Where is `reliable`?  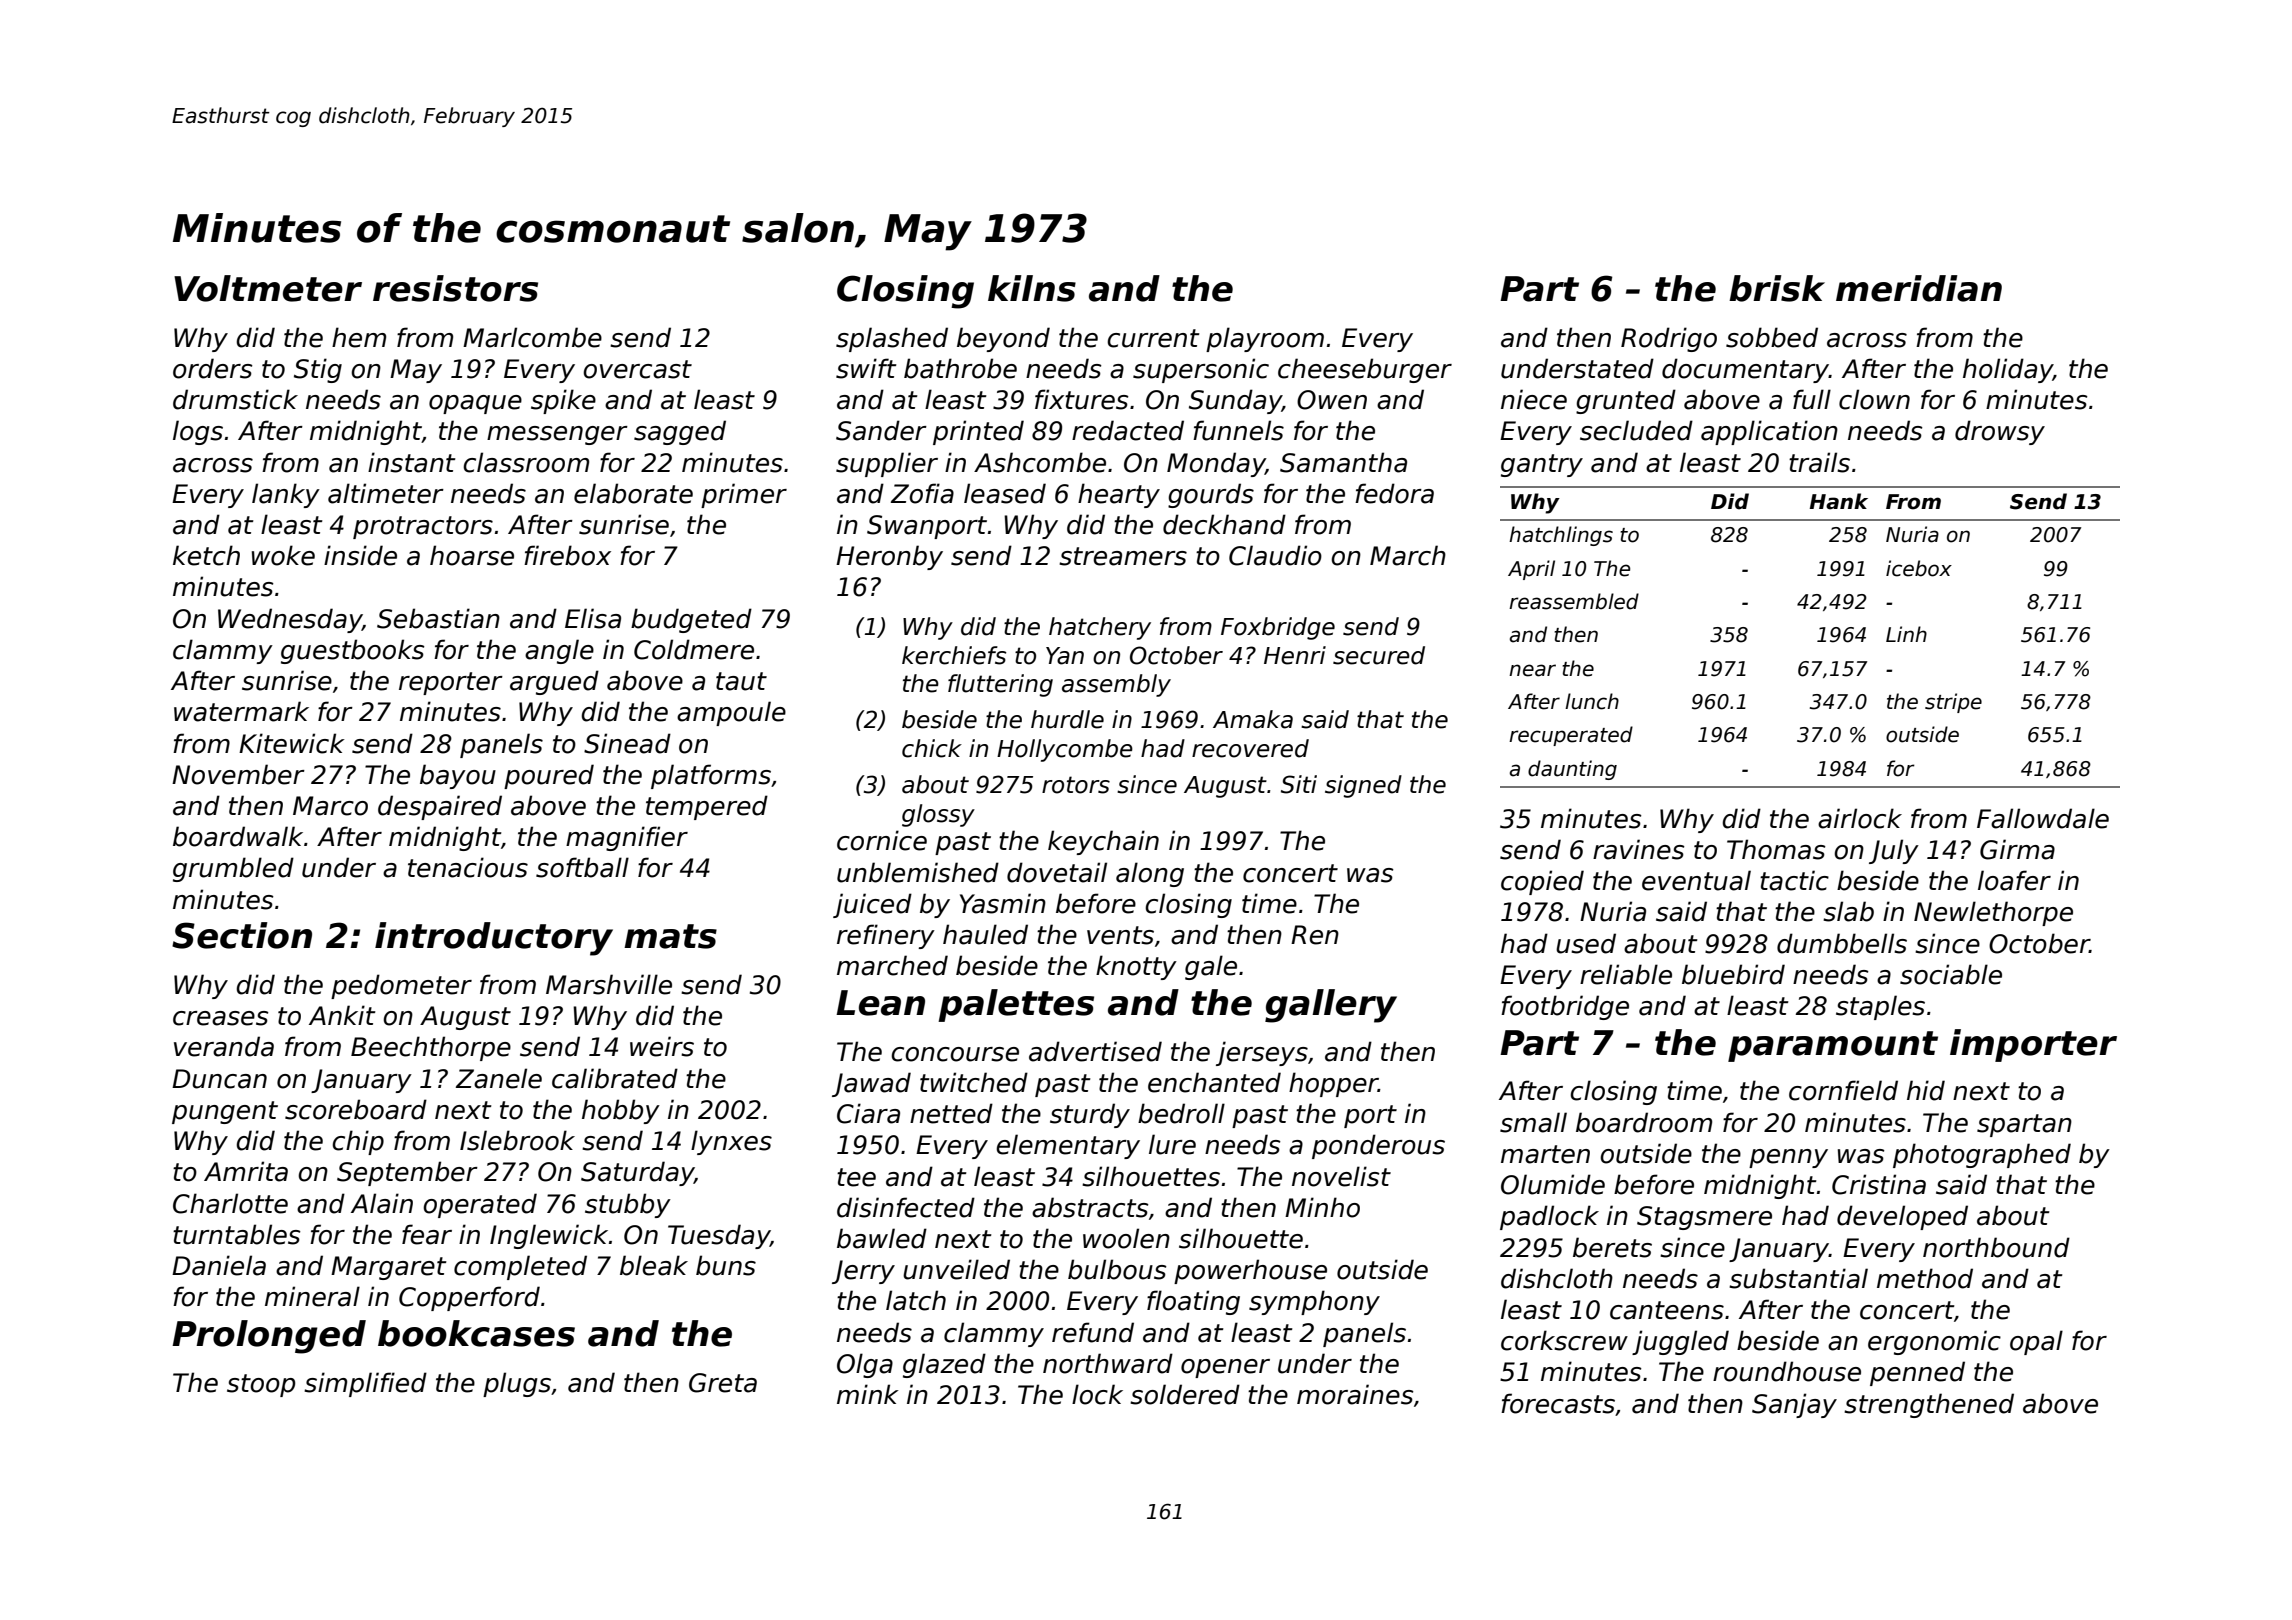
reliable is located at coordinates (1626, 974).
